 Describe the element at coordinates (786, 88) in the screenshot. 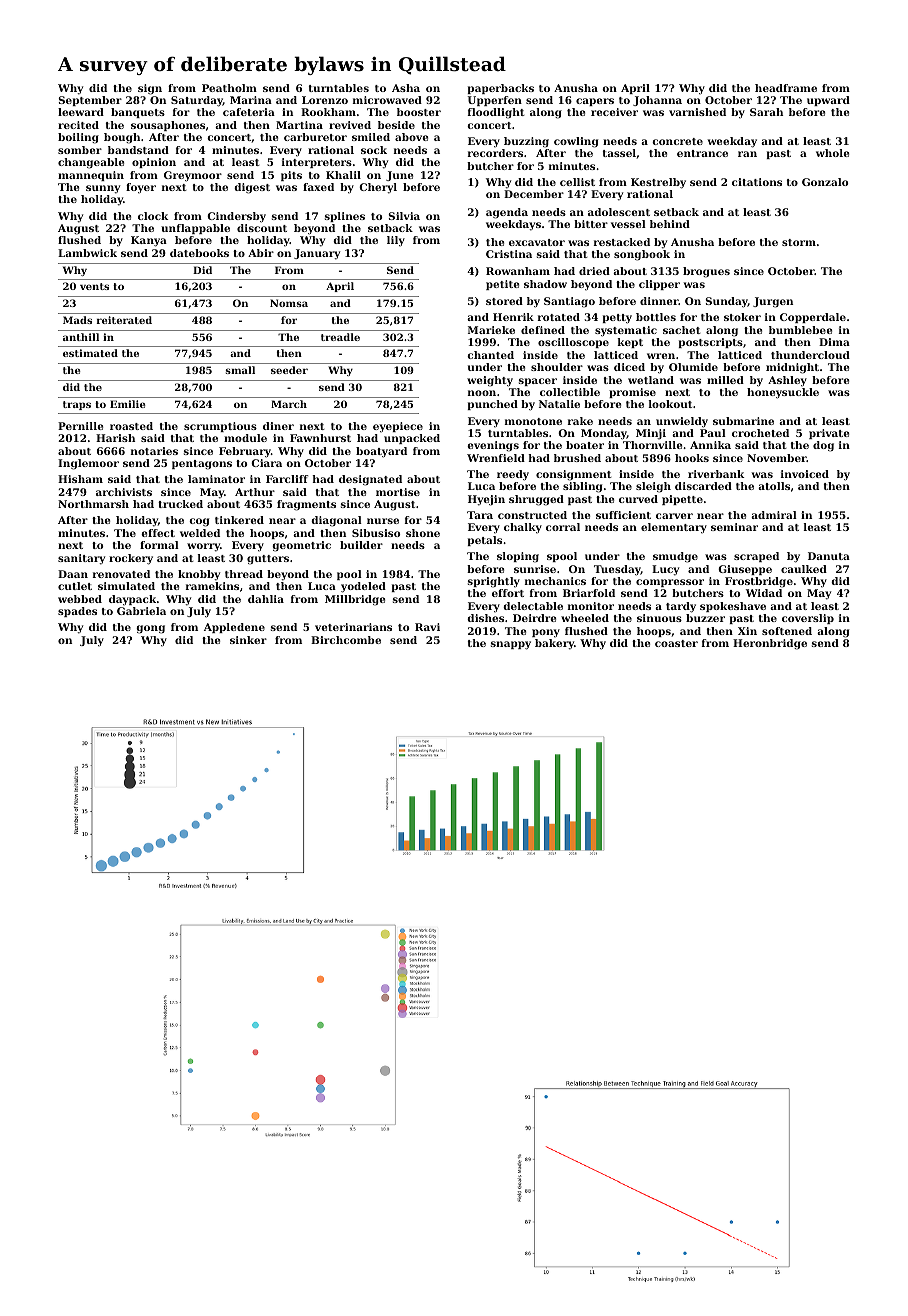

I see `headframe` at that location.
